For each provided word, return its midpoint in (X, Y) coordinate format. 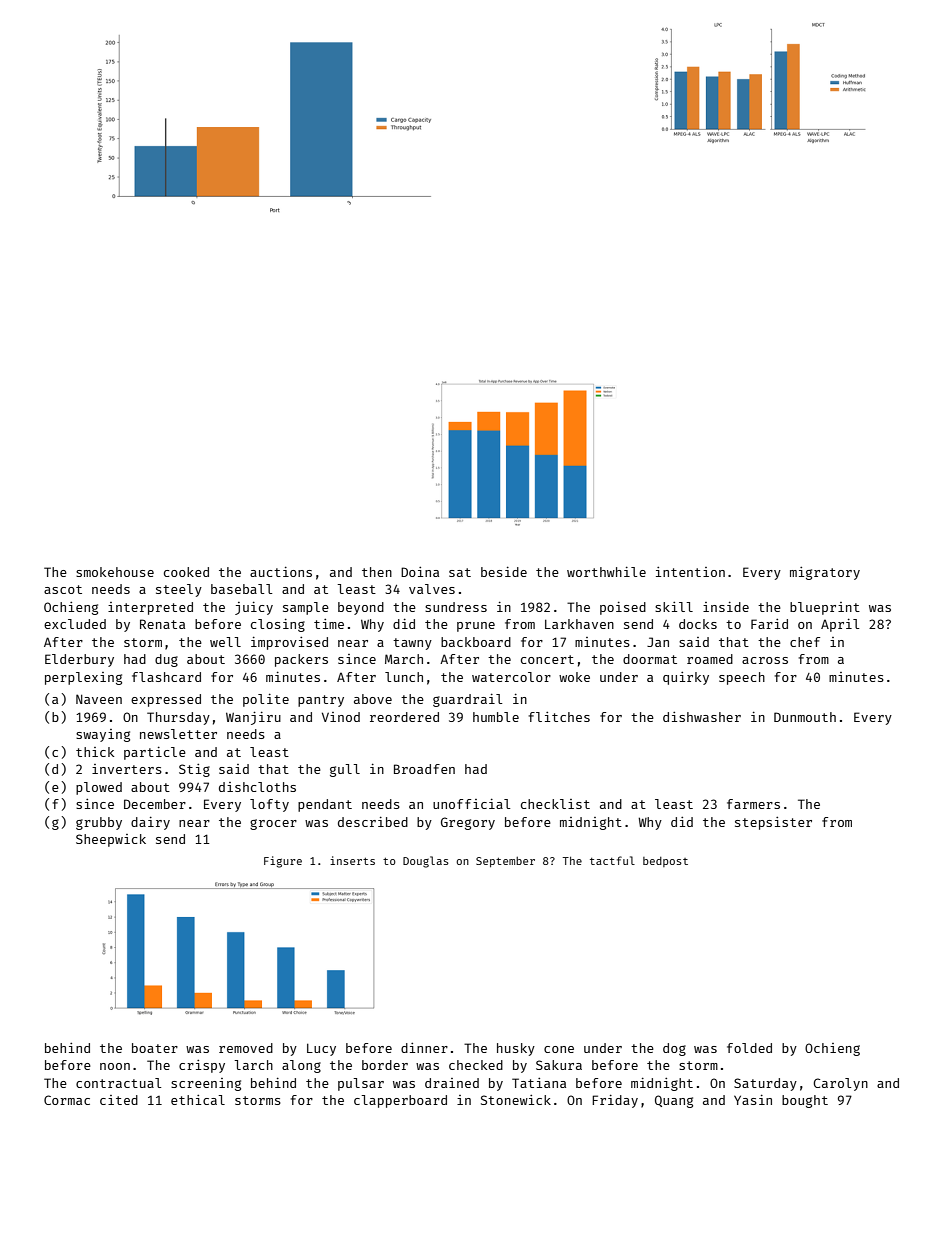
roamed (710, 659)
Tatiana (539, 1083)
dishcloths (257, 787)
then (377, 572)
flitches (559, 717)
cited (119, 1100)
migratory (825, 573)
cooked (186, 572)
